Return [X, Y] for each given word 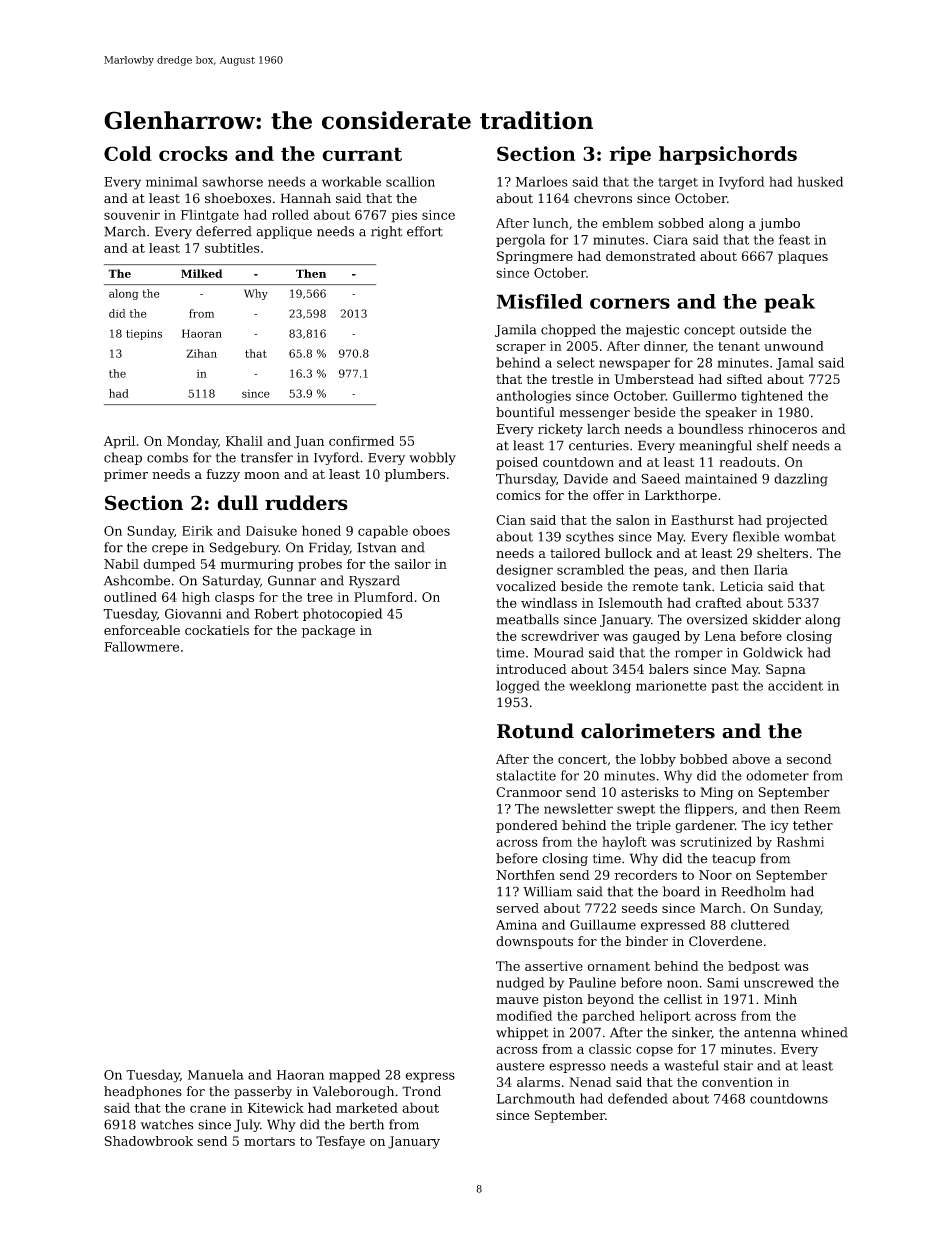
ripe [630, 155]
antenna [770, 1033]
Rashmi [800, 841]
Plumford [383, 597]
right [386, 232]
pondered [527, 826]
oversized [717, 619]
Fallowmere [141, 646]
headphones [143, 1092]
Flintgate [210, 216]
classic [610, 1049]
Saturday [231, 581]
